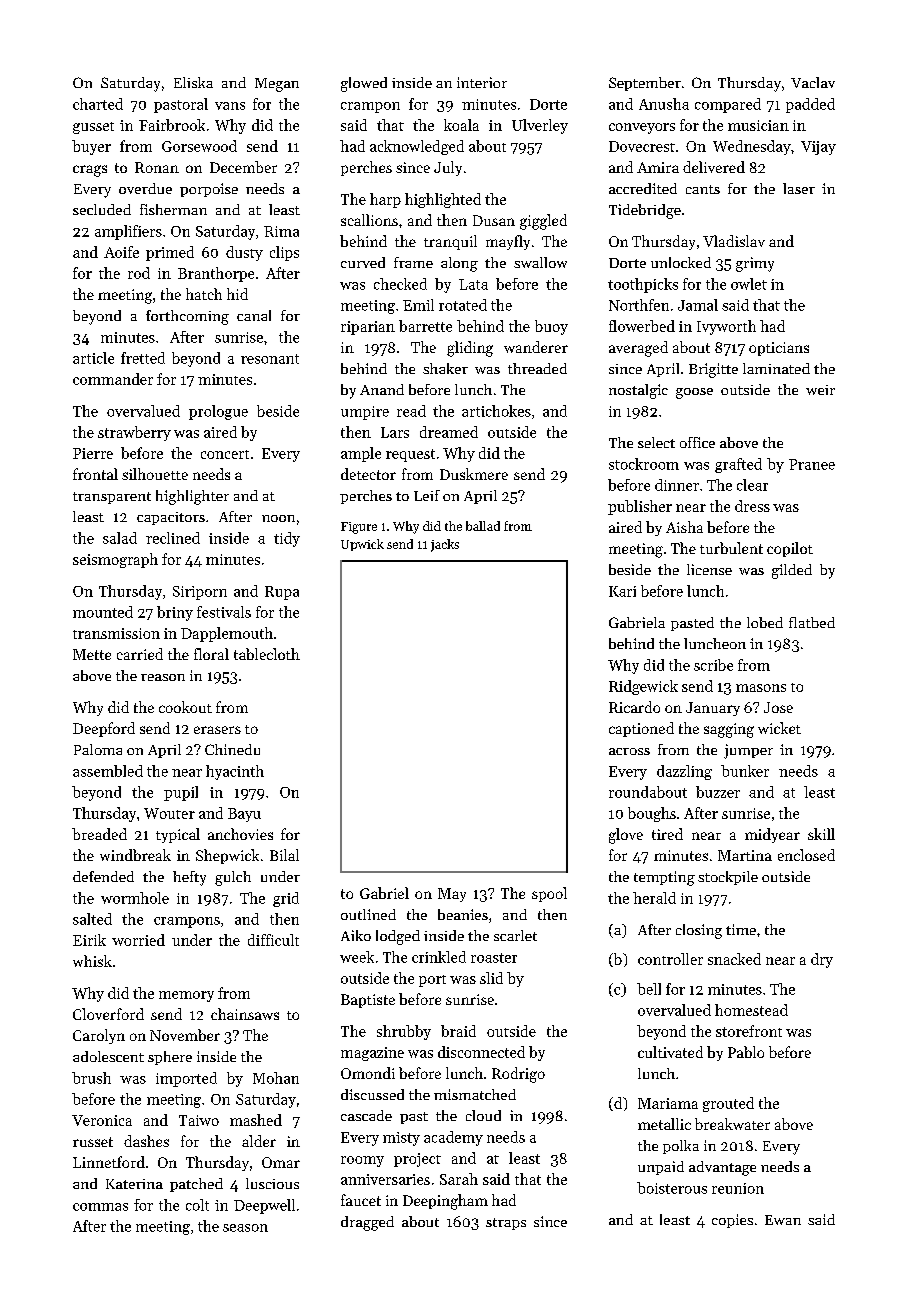 This screenshot has width=908, height=1316. I want to click on Dusan, so click(494, 220).
